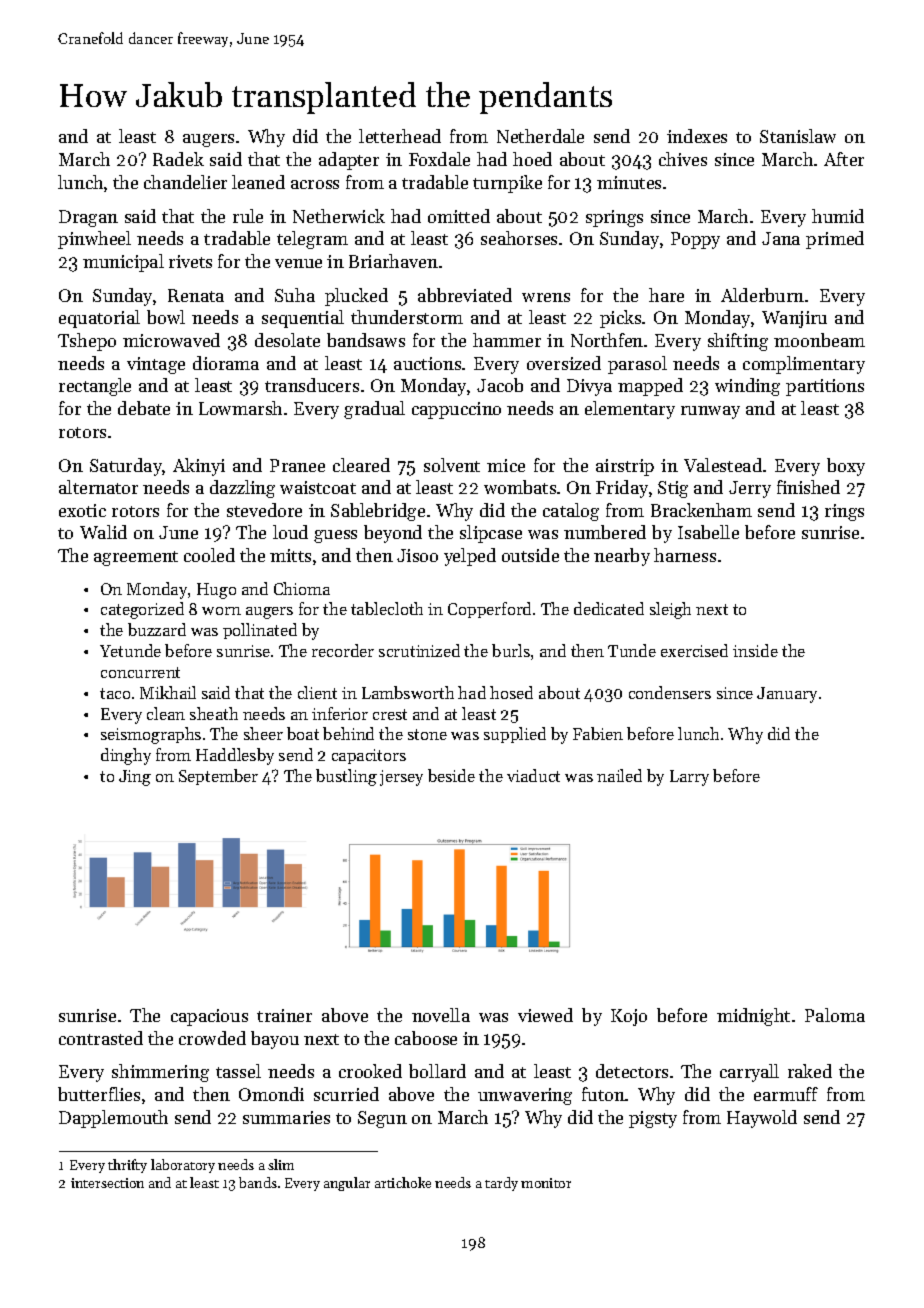 This screenshot has height=1308, width=924. What do you see at coordinates (808, 487) in the screenshot?
I see `finished` at bounding box center [808, 487].
